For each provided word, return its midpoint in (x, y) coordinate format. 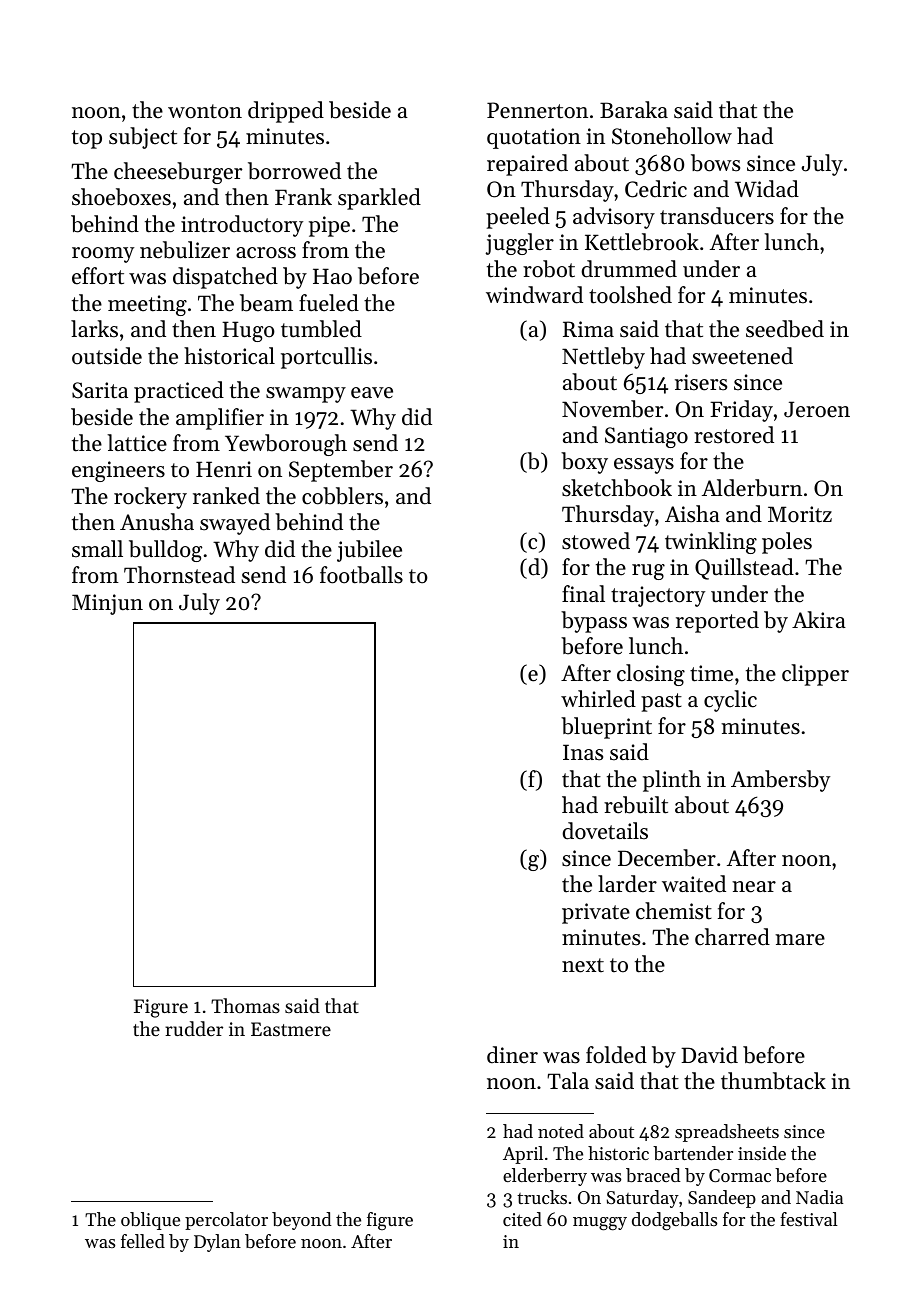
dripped (286, 112)
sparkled (379, 199)
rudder (194, 1028)
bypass (594, 622)
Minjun (107, 604)
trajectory (658, 596)
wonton (205, 111)
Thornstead (179, 575)
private (596, 913)
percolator (226, 1221)
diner (512, 1055)
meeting (147, 305)
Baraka (634, 109)
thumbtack (773, 1081)
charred (732, 937)
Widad (767, 189)
